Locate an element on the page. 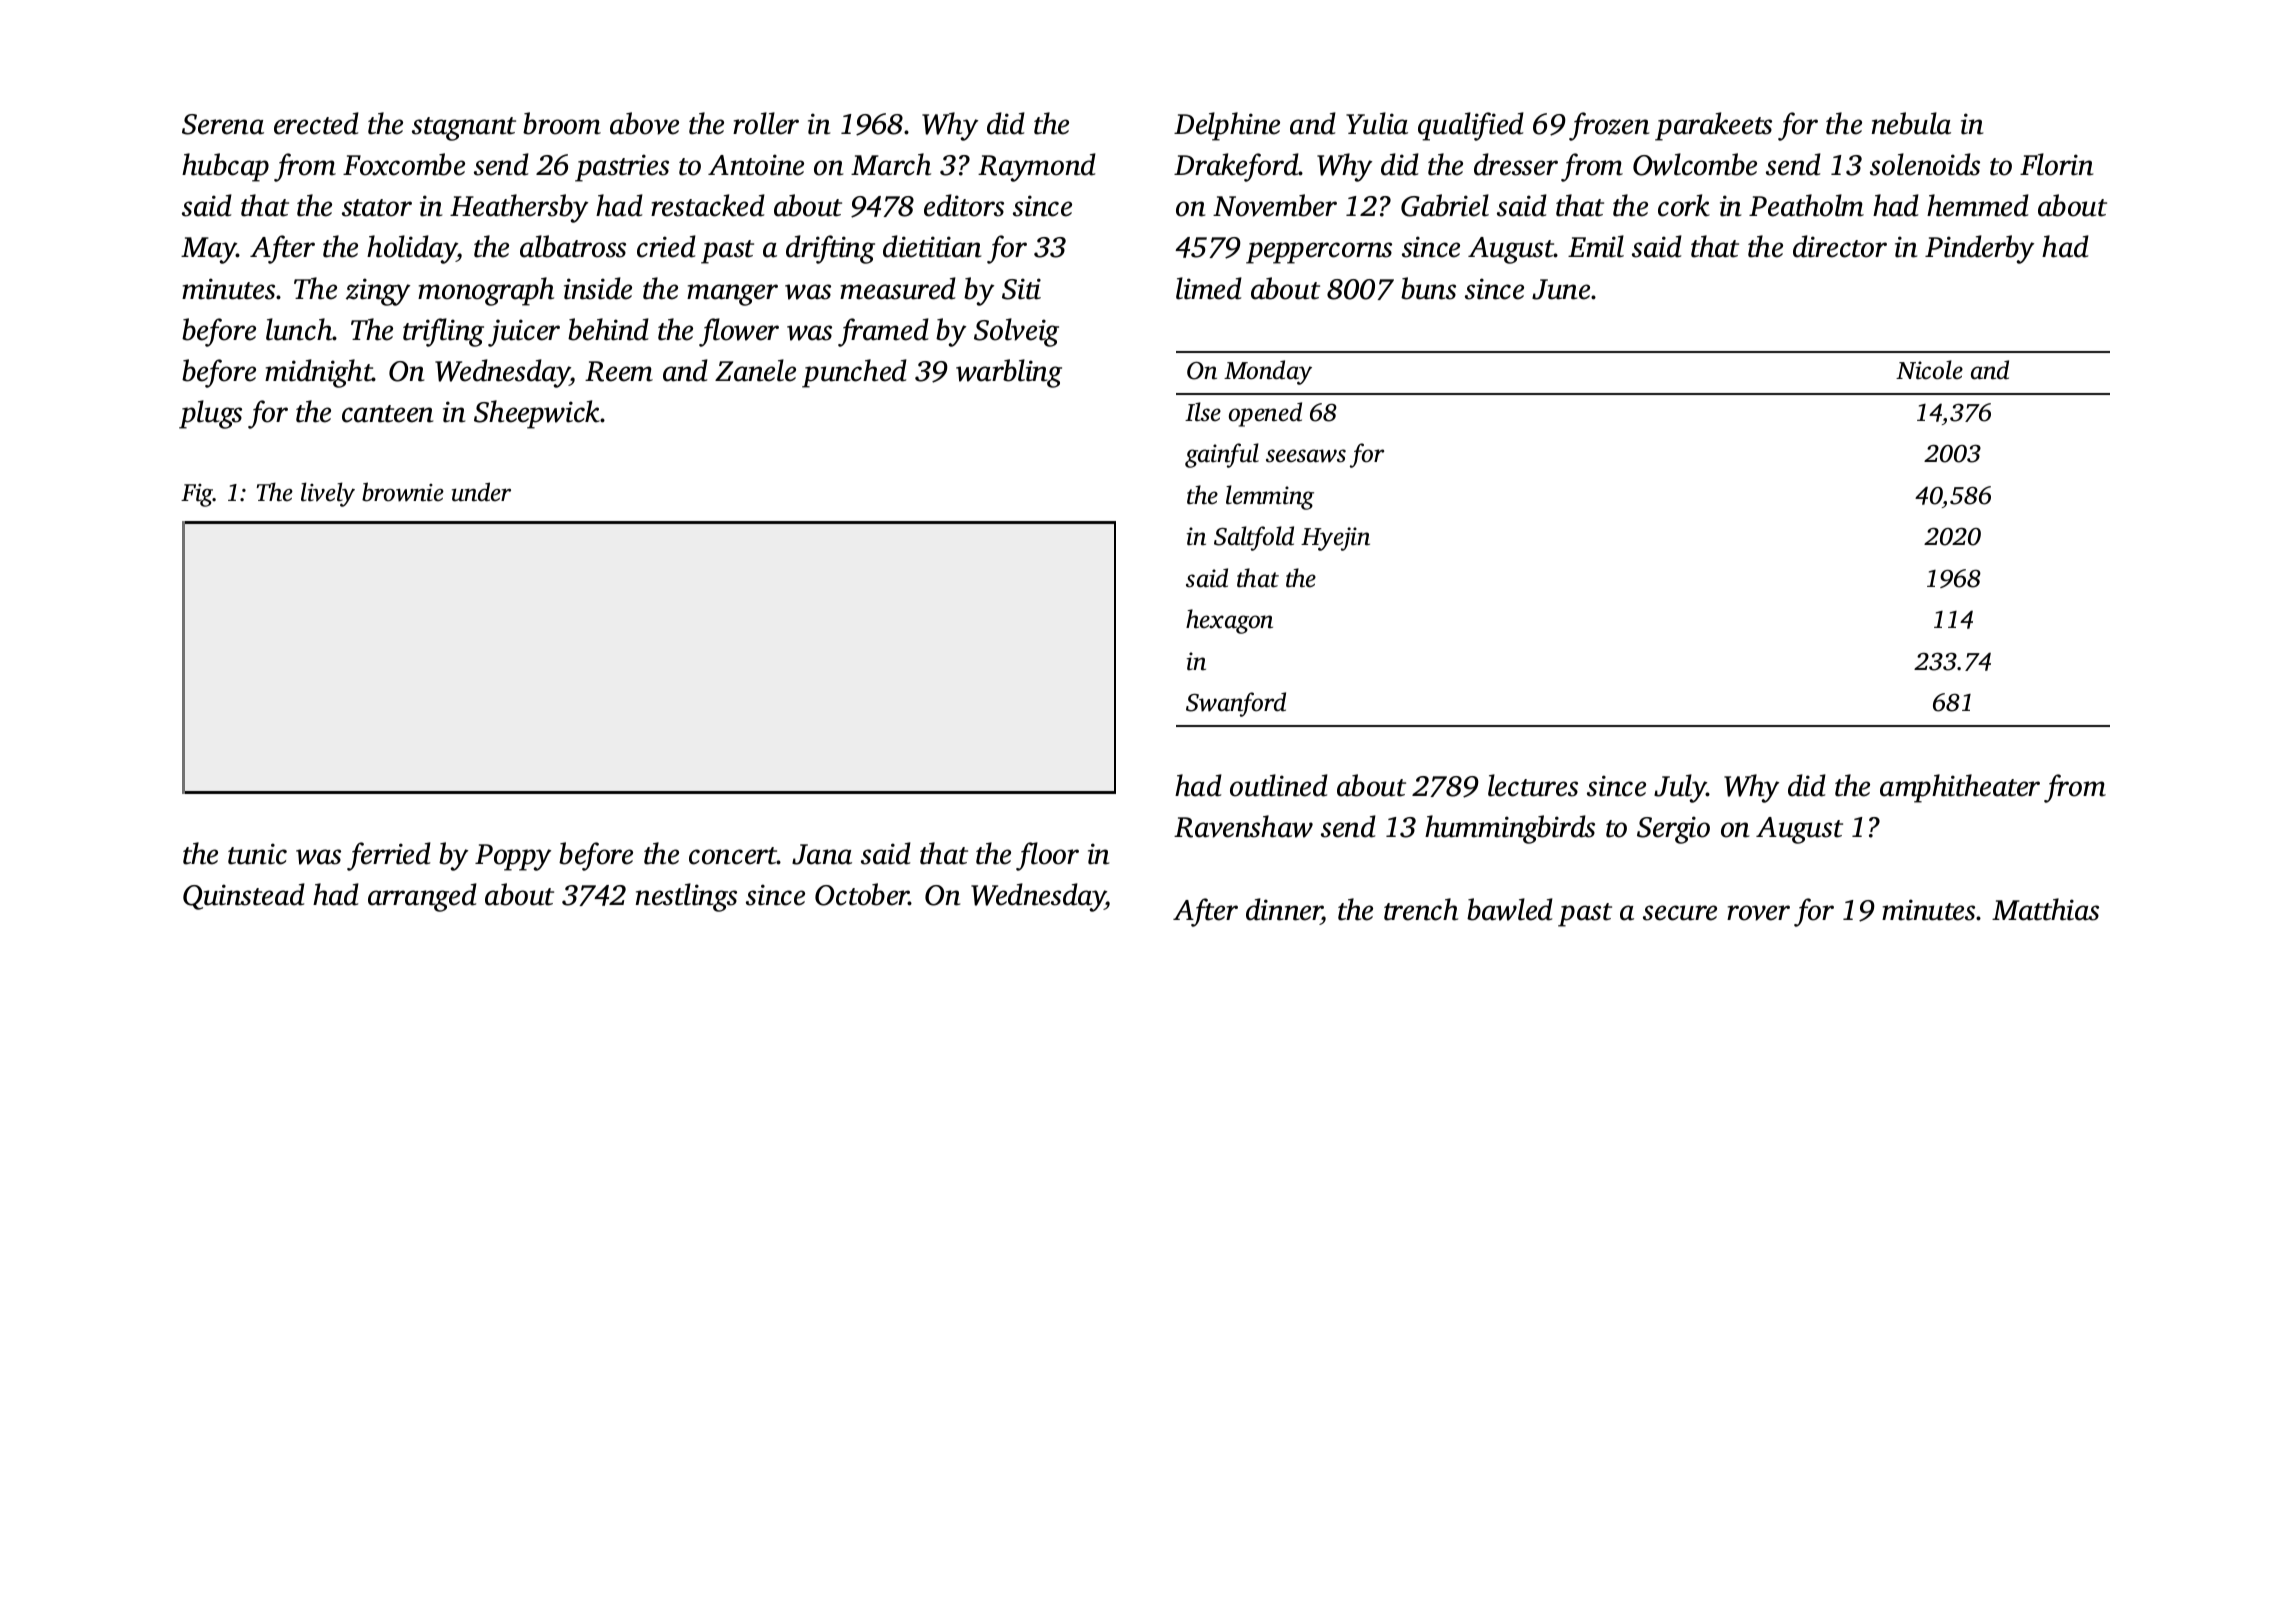 This image has height=1620, width=2292. Saltfold is located at coordinates (1254, 538).
